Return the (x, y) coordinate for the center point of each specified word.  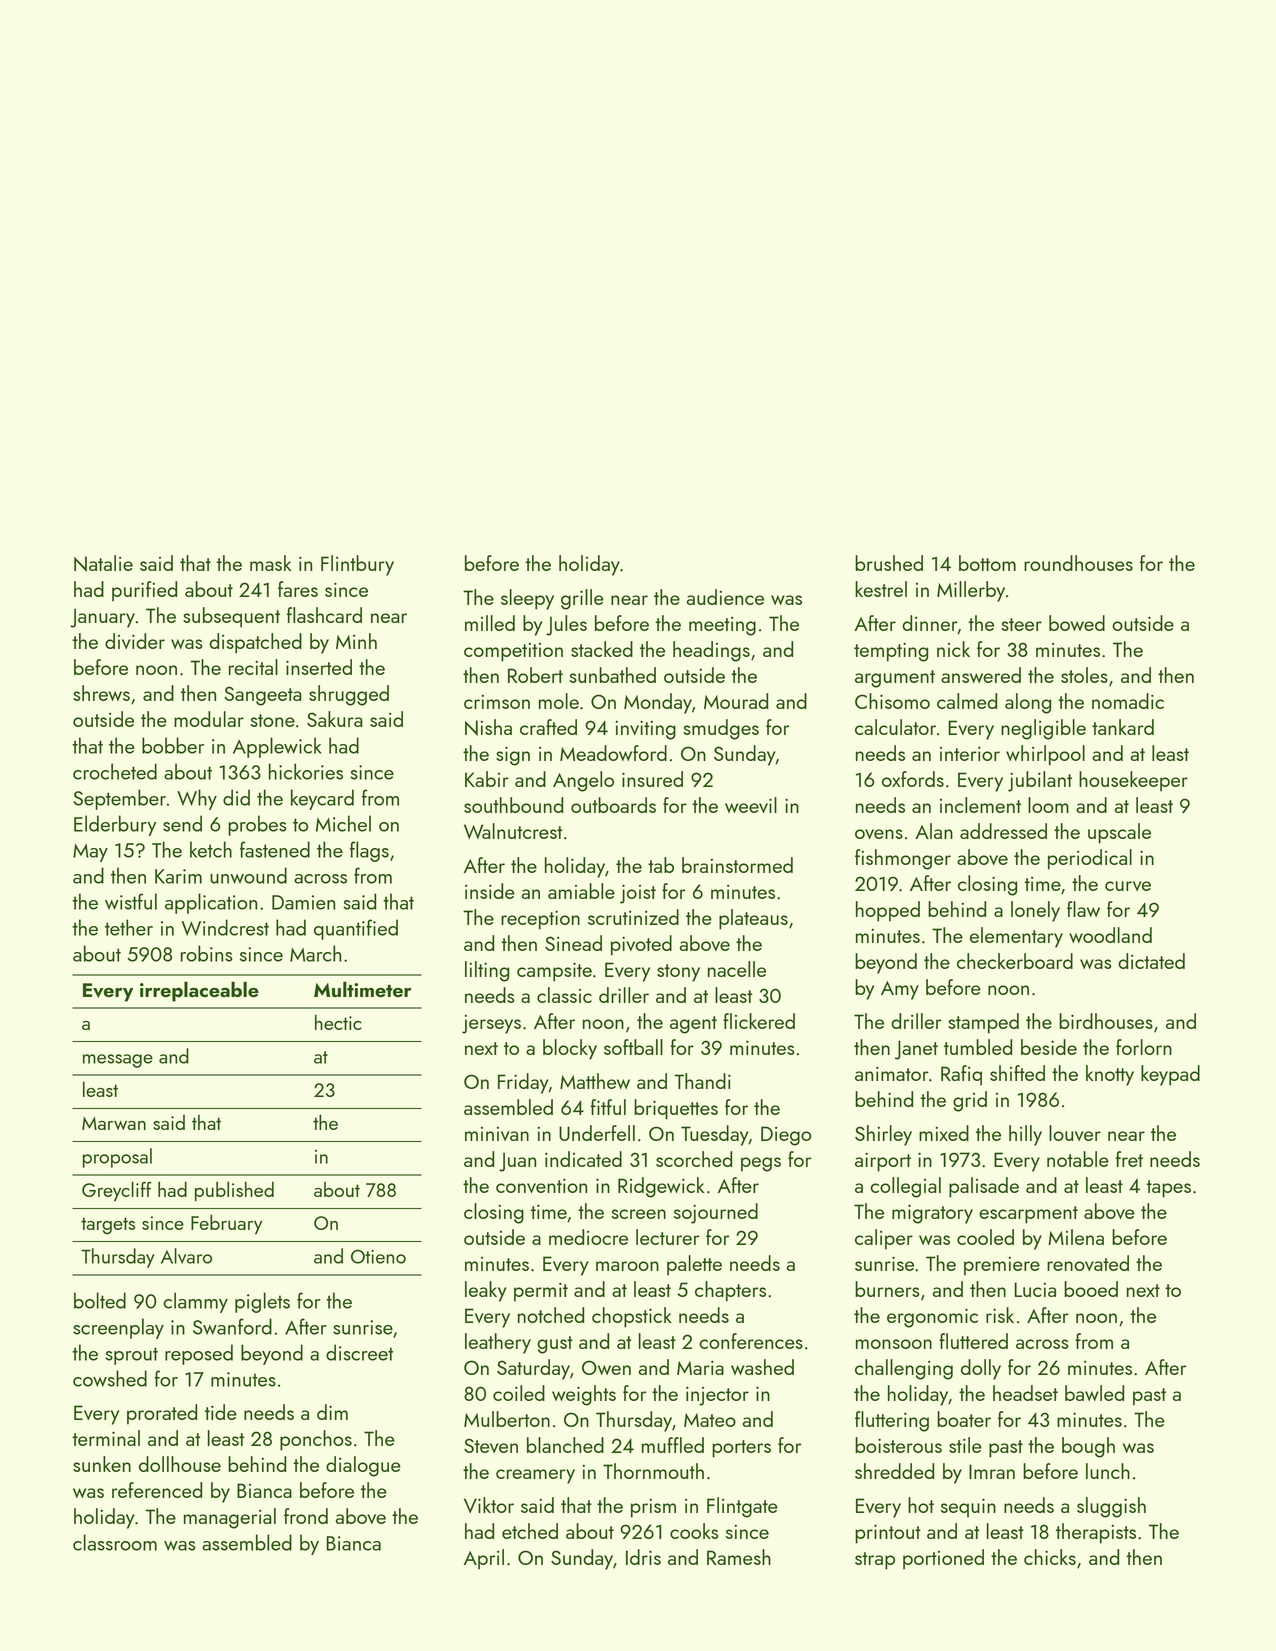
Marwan (114, 1123)
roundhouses (1078, 563)
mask (270, 563)
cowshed (110, 1378)
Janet (916, 1050)
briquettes (676, 1109)
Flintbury (357, 565)
